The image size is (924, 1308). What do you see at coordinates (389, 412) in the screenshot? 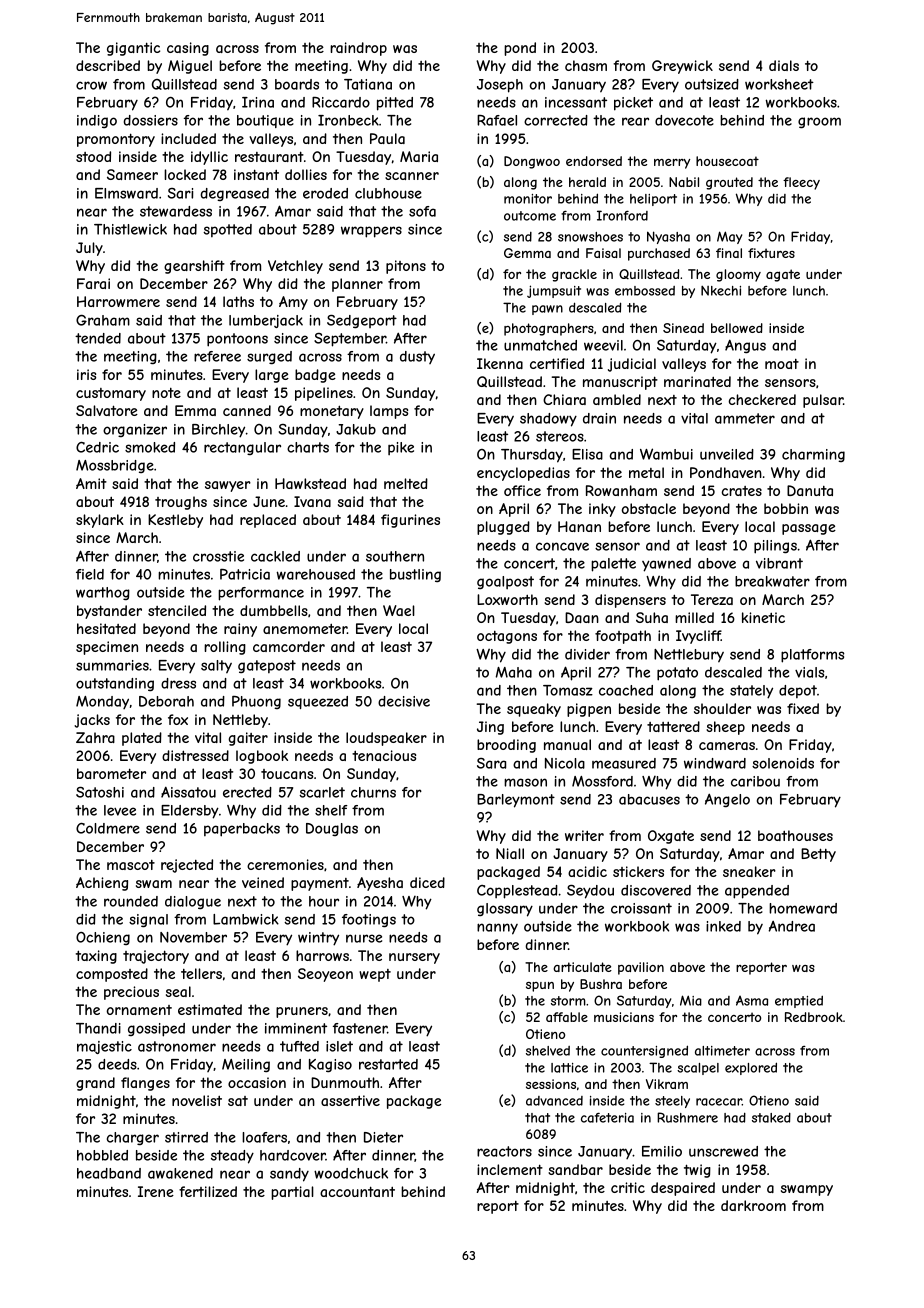
I see `lamps` at bounding box center [389, 412].
